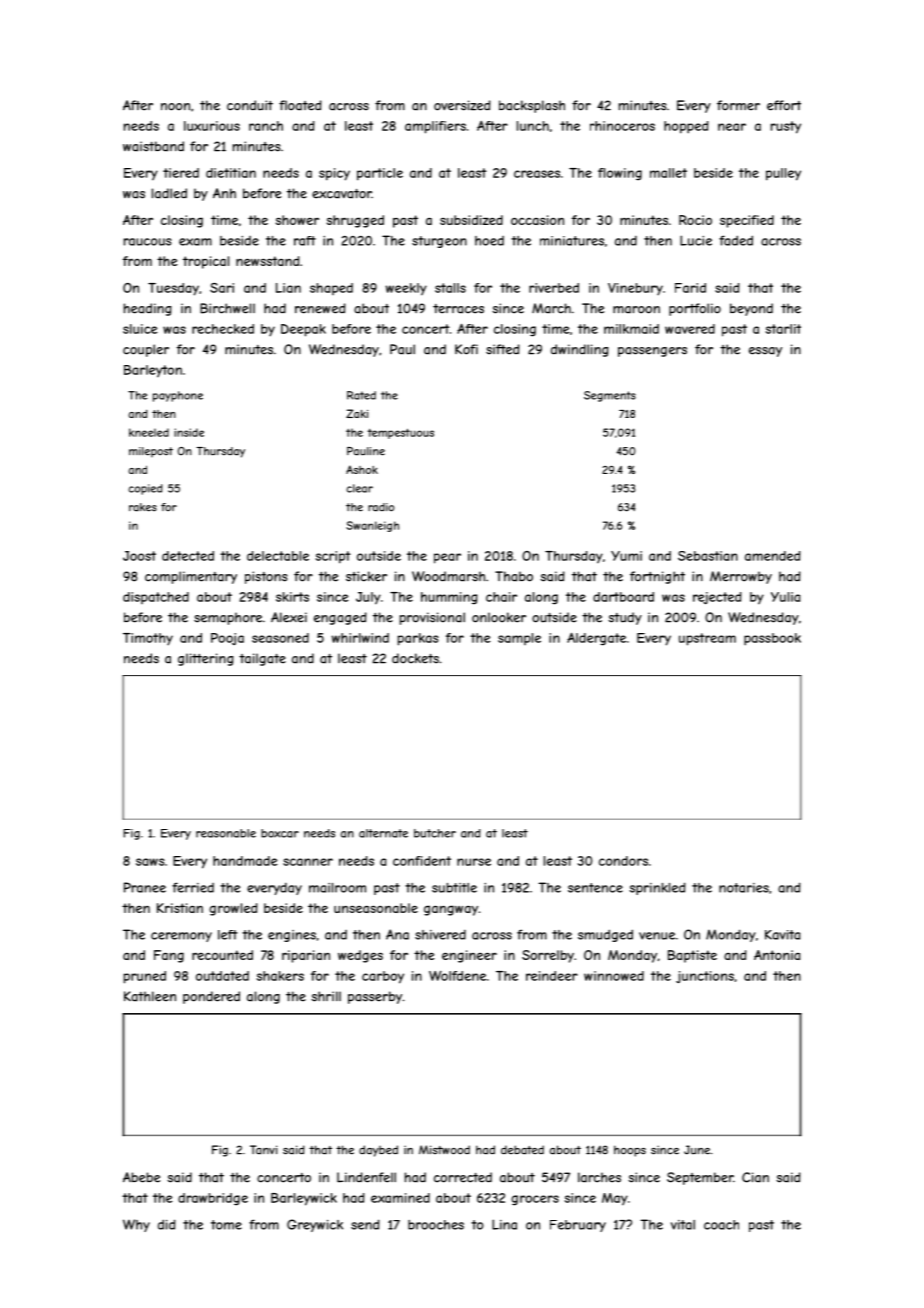 This document has width=924, height=1308. I want to click on essay, so click(765, 352).
